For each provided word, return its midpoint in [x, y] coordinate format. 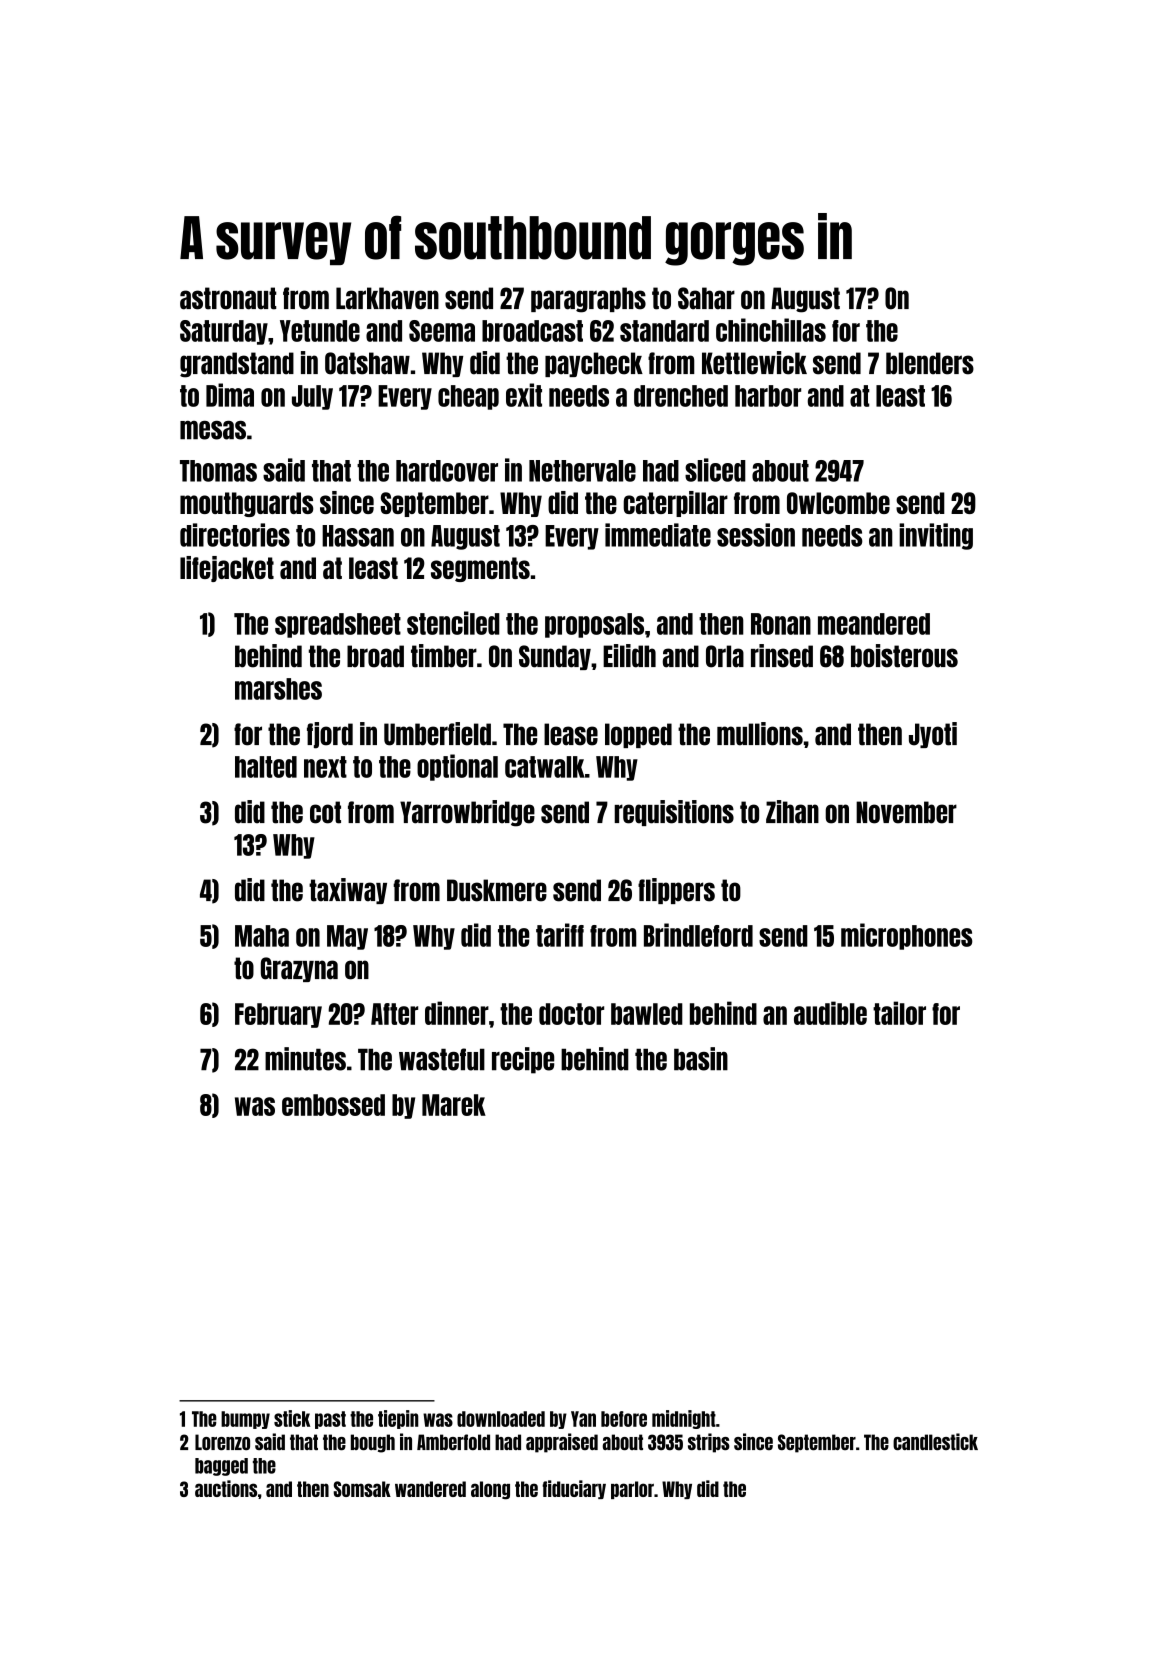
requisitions [674, 813]
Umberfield [437, 734]
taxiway [348, 891]
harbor [768, 396]
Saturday [224, 332]
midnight [684, 1419]
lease [571, 734]
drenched [681, 396]
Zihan [792, 812]
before [624, 1419]
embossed [333, 1105]
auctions [226, 1488]
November [906, 812]
